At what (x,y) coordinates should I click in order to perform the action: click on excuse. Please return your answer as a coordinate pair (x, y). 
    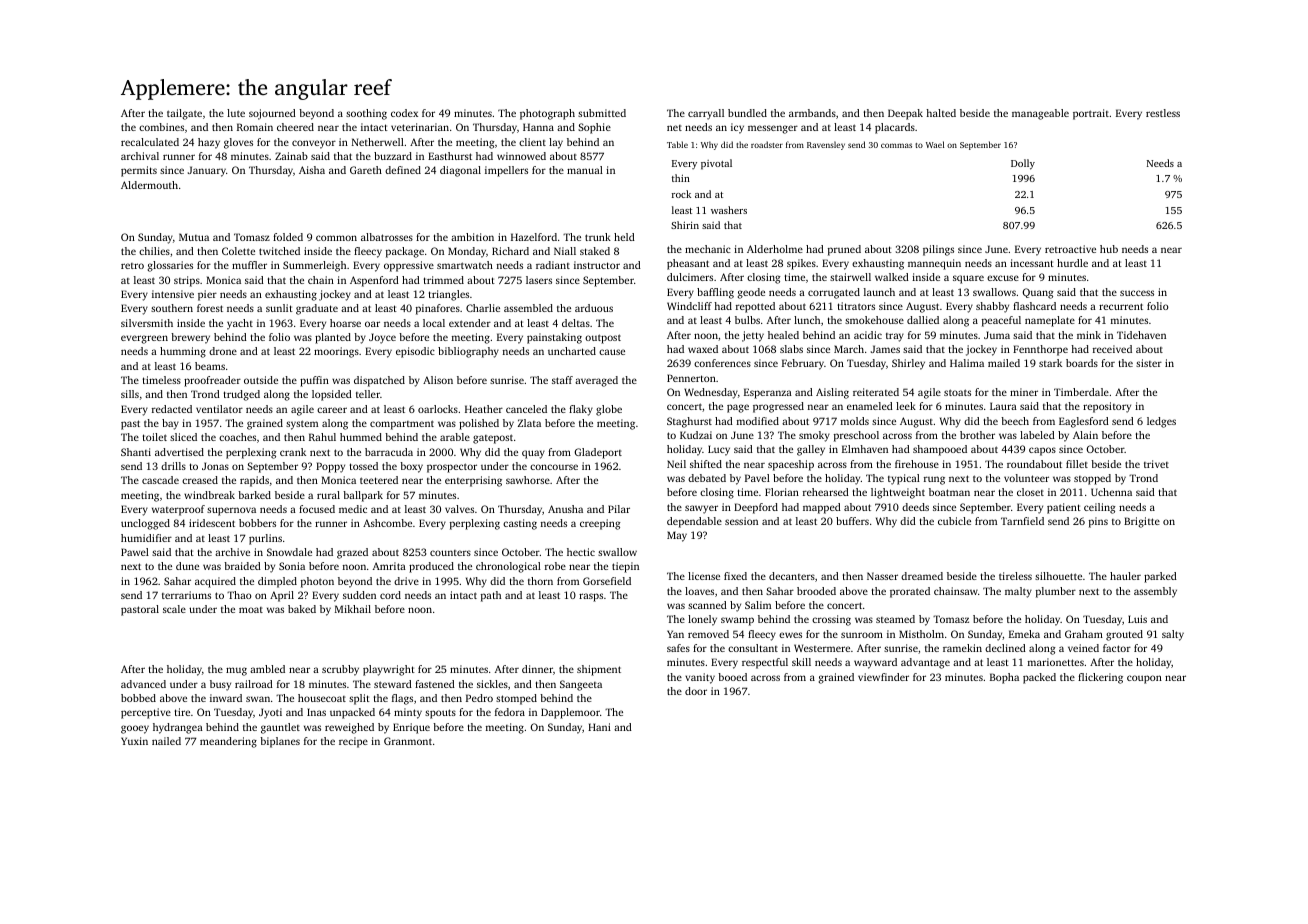
    Looking at the image, I should click on (1003, 278).
